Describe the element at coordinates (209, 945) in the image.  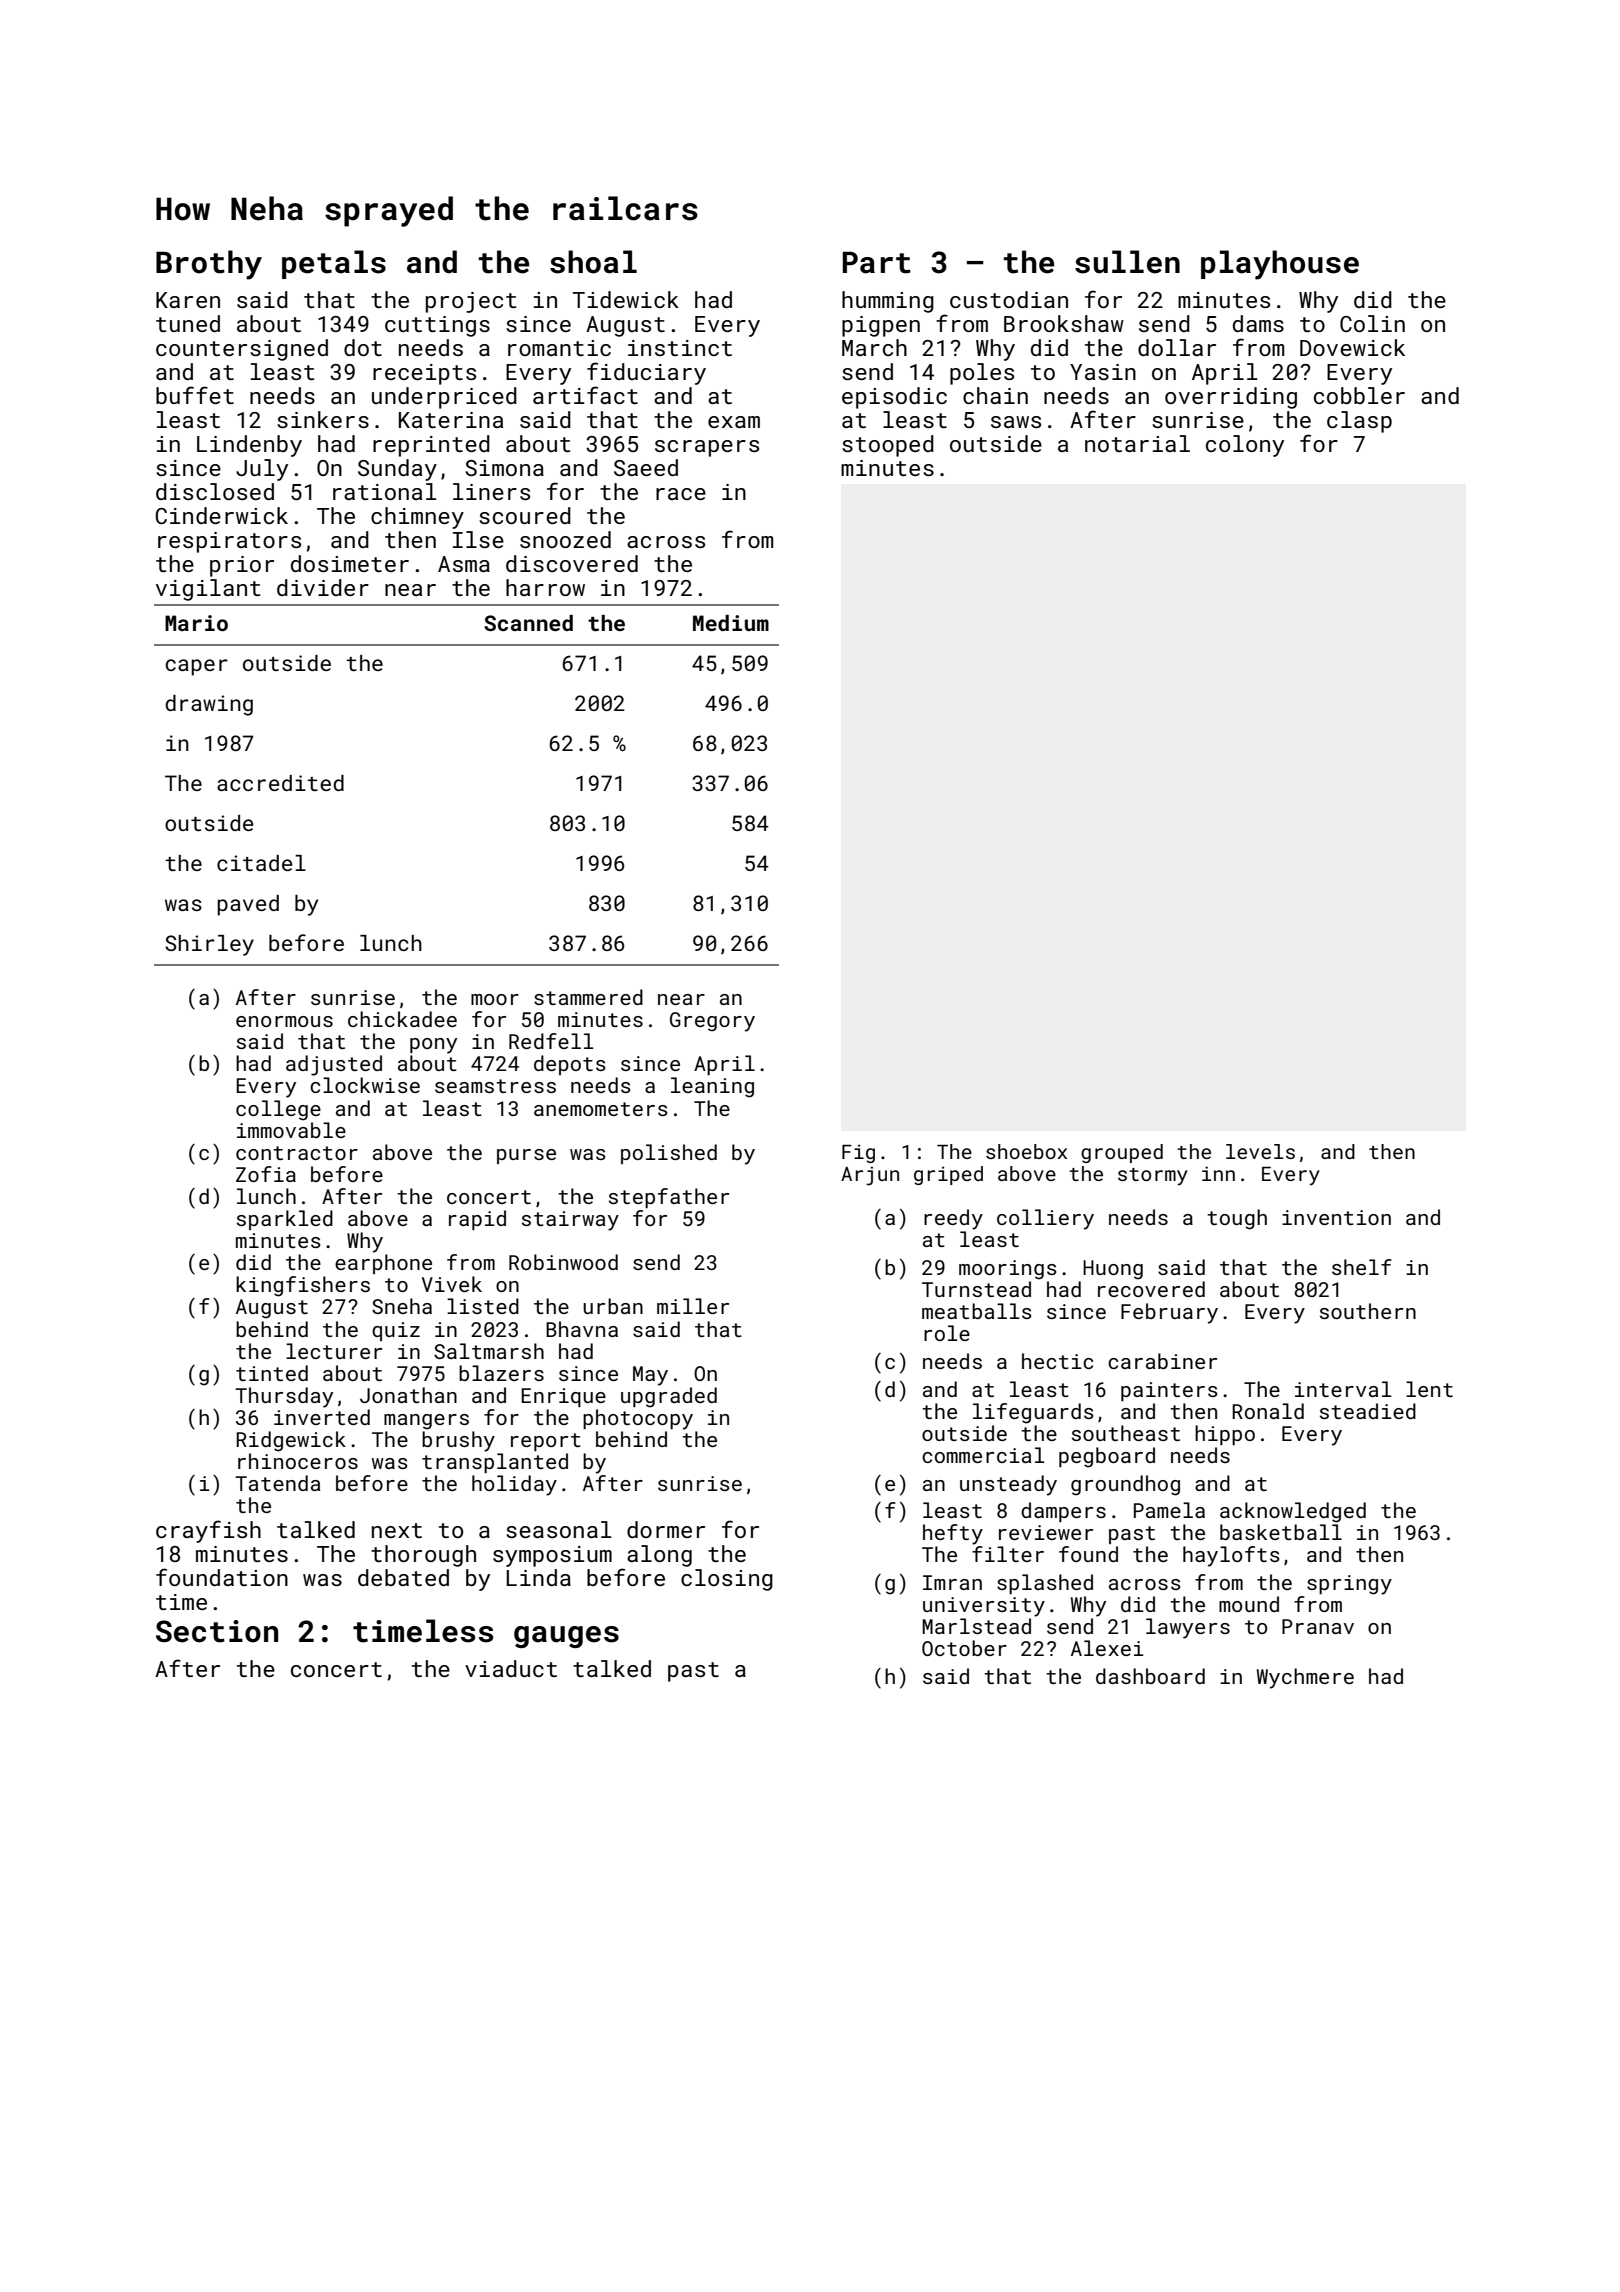
I see `Shirley` at that location.
